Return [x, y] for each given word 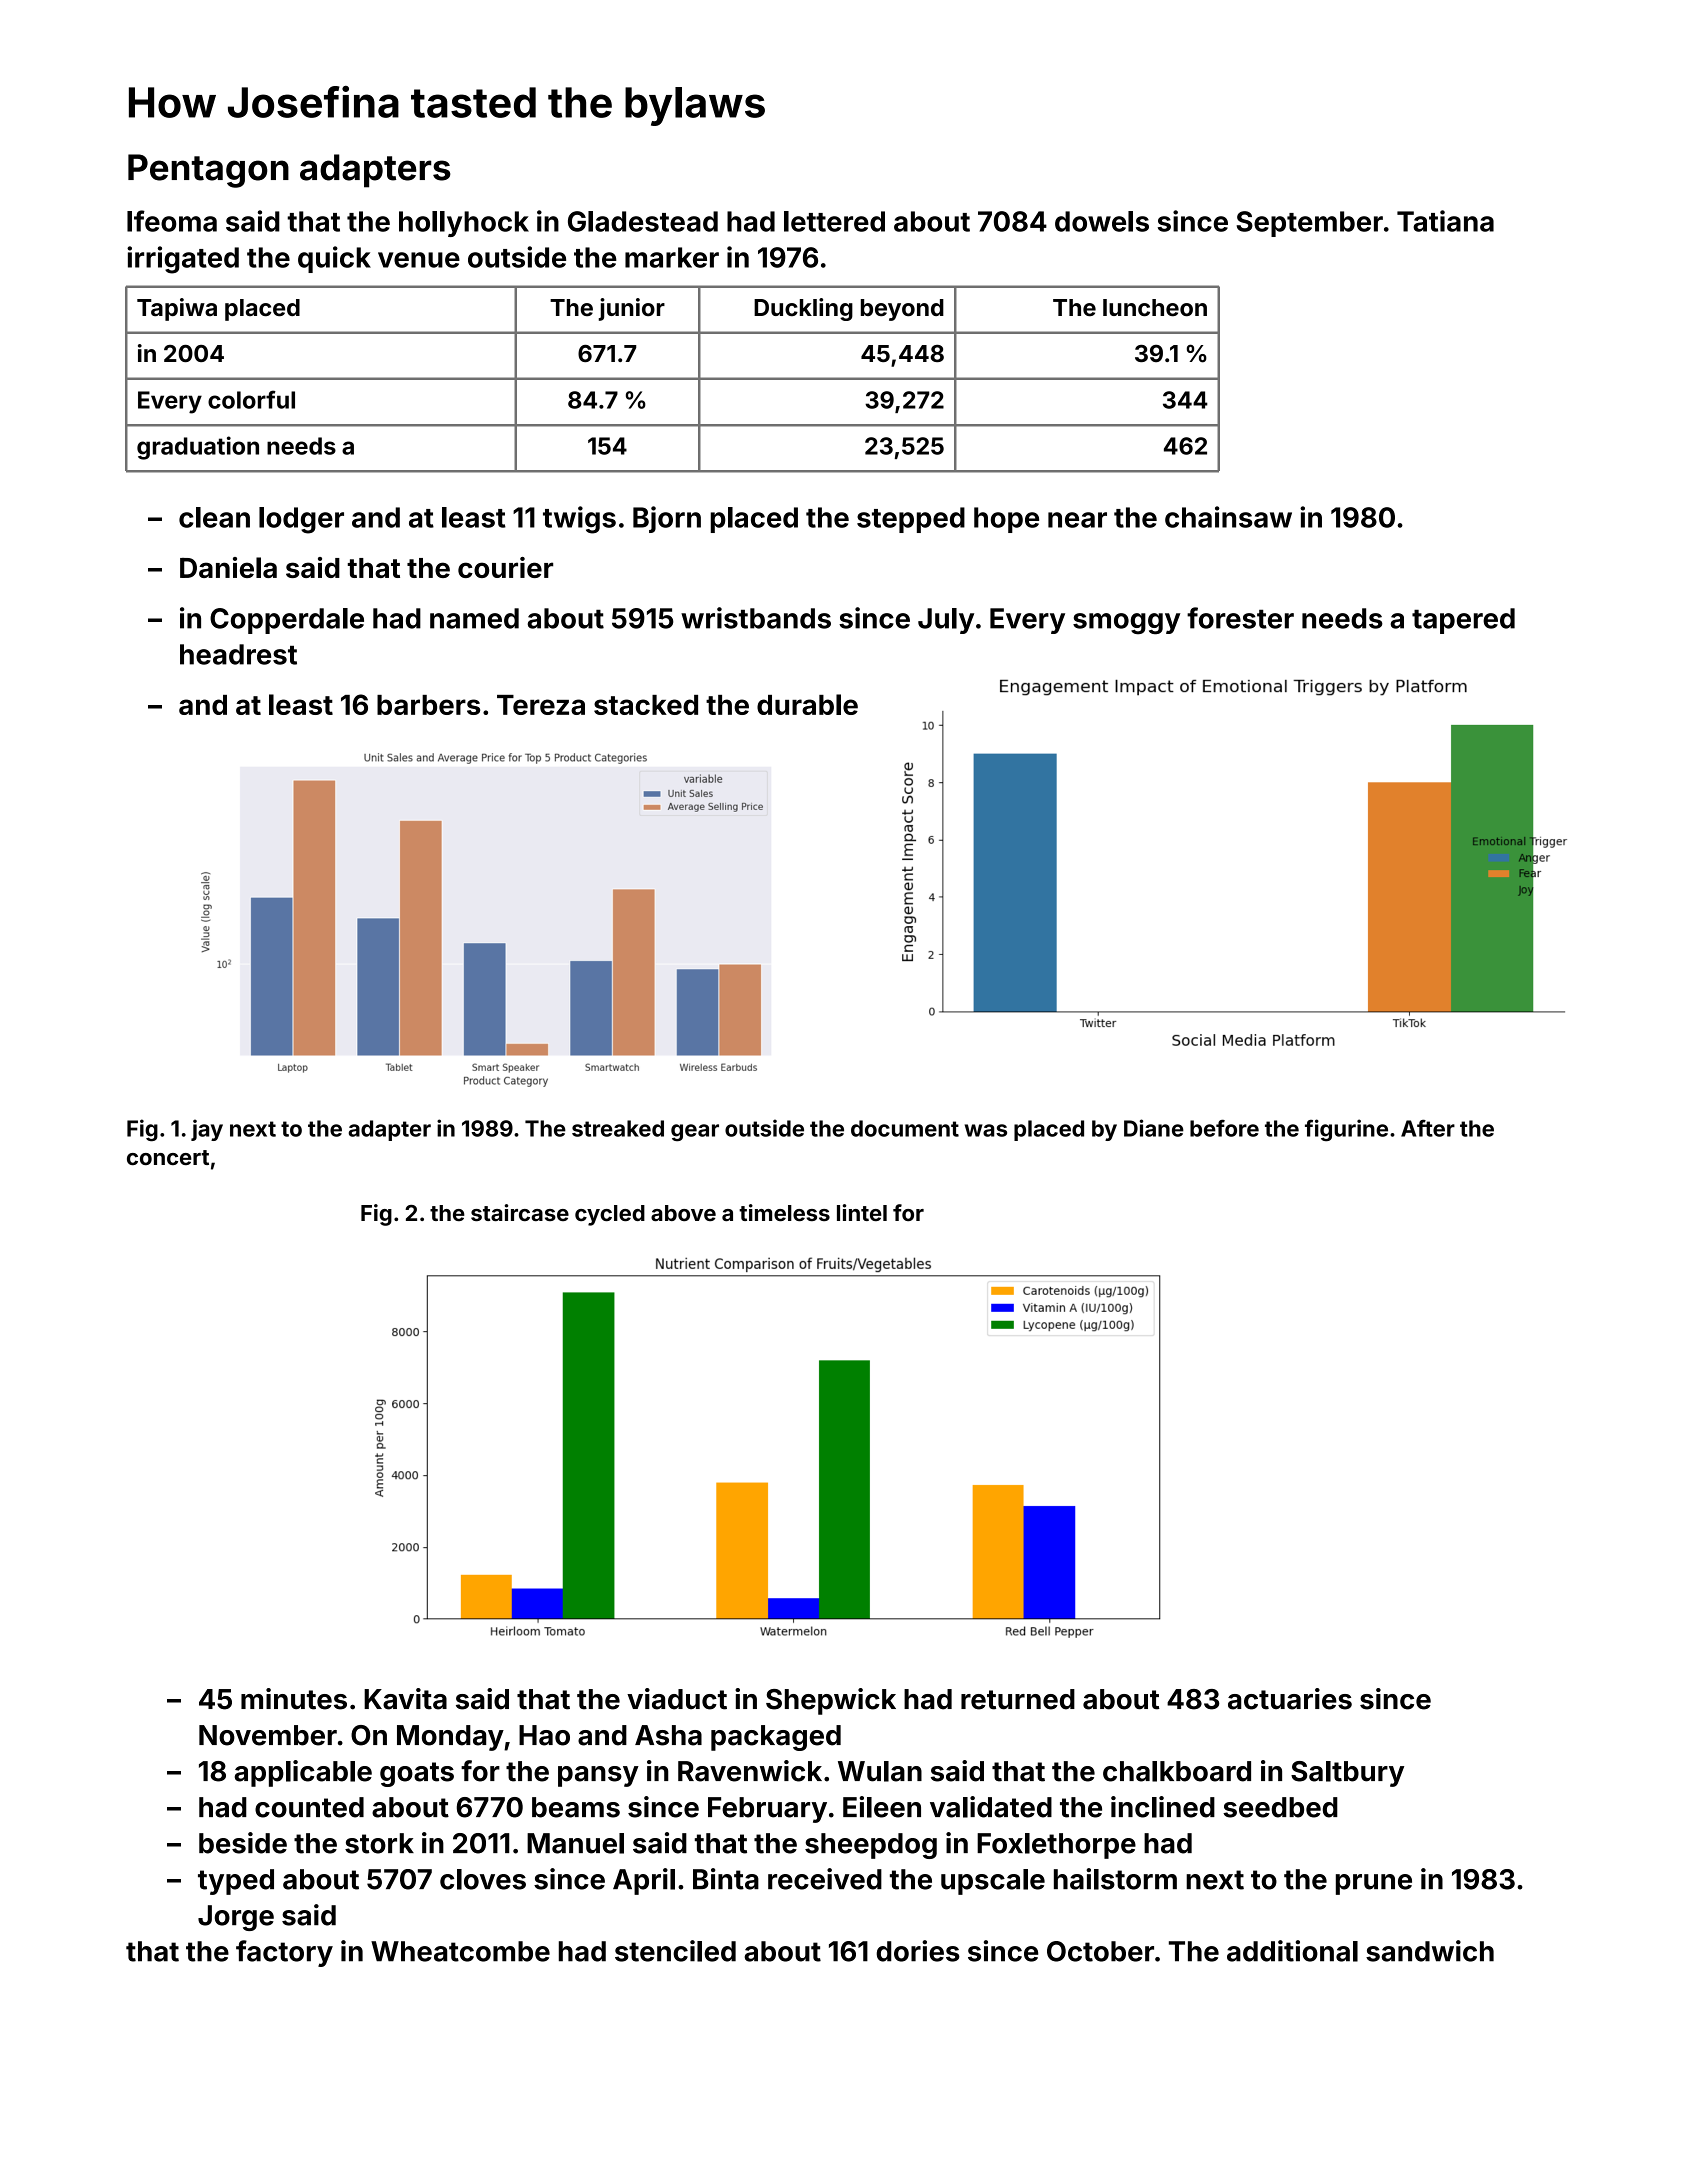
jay [207, 1130]
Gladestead [643, 221]
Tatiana [1445, 221]
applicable [303, 1773]
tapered [1463, 621]
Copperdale [287, 621]
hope [1006, 520]
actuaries [1290, 1699]
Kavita [405, 1699]
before [1224, 1128]
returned [1018, 1699]
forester [1240, 618]
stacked [646, 705]
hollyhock [464, 224]
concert [168, 1157]
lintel [862, 1212]
